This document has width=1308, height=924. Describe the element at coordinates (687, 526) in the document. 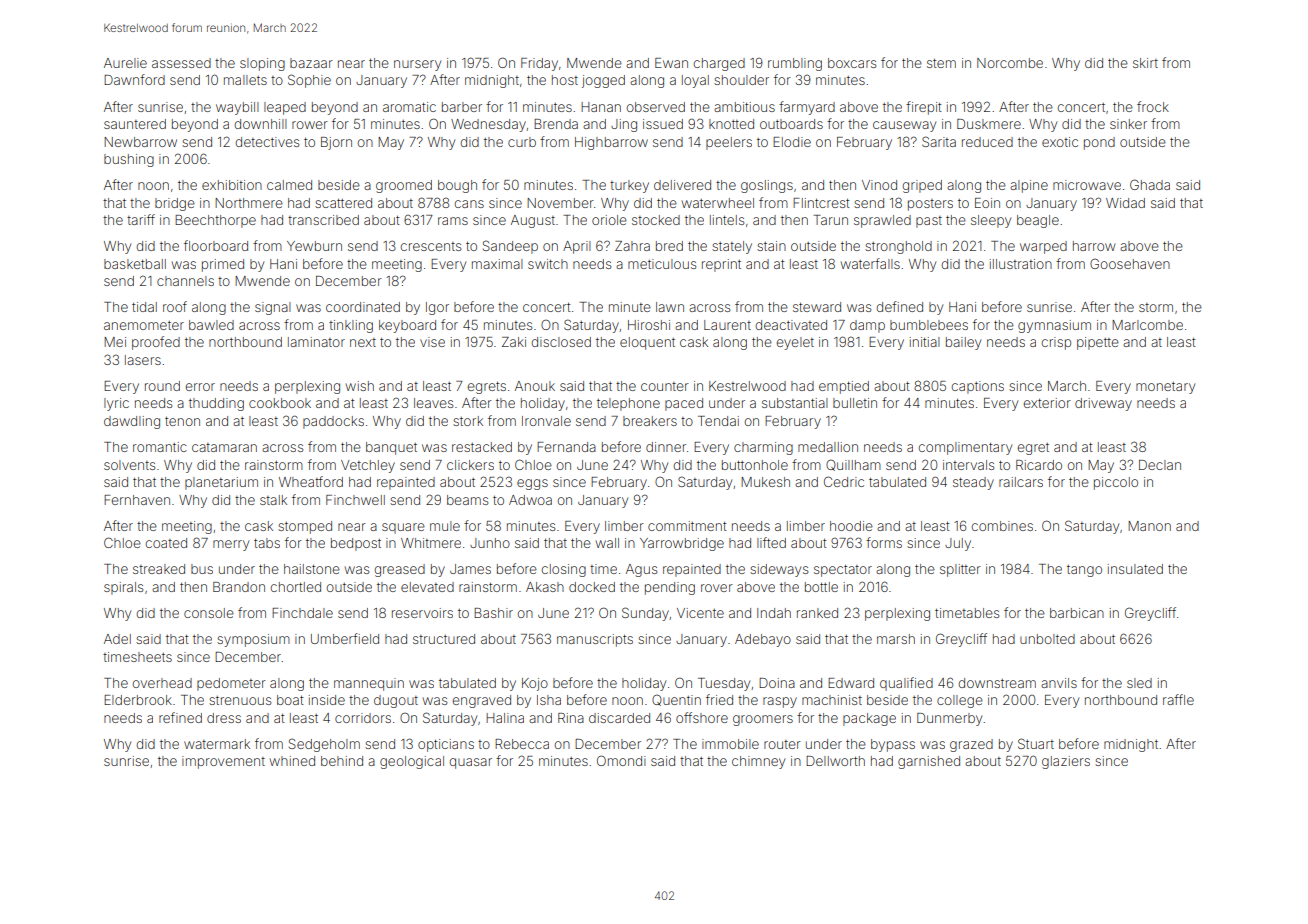

I see `commitment` at that location.
